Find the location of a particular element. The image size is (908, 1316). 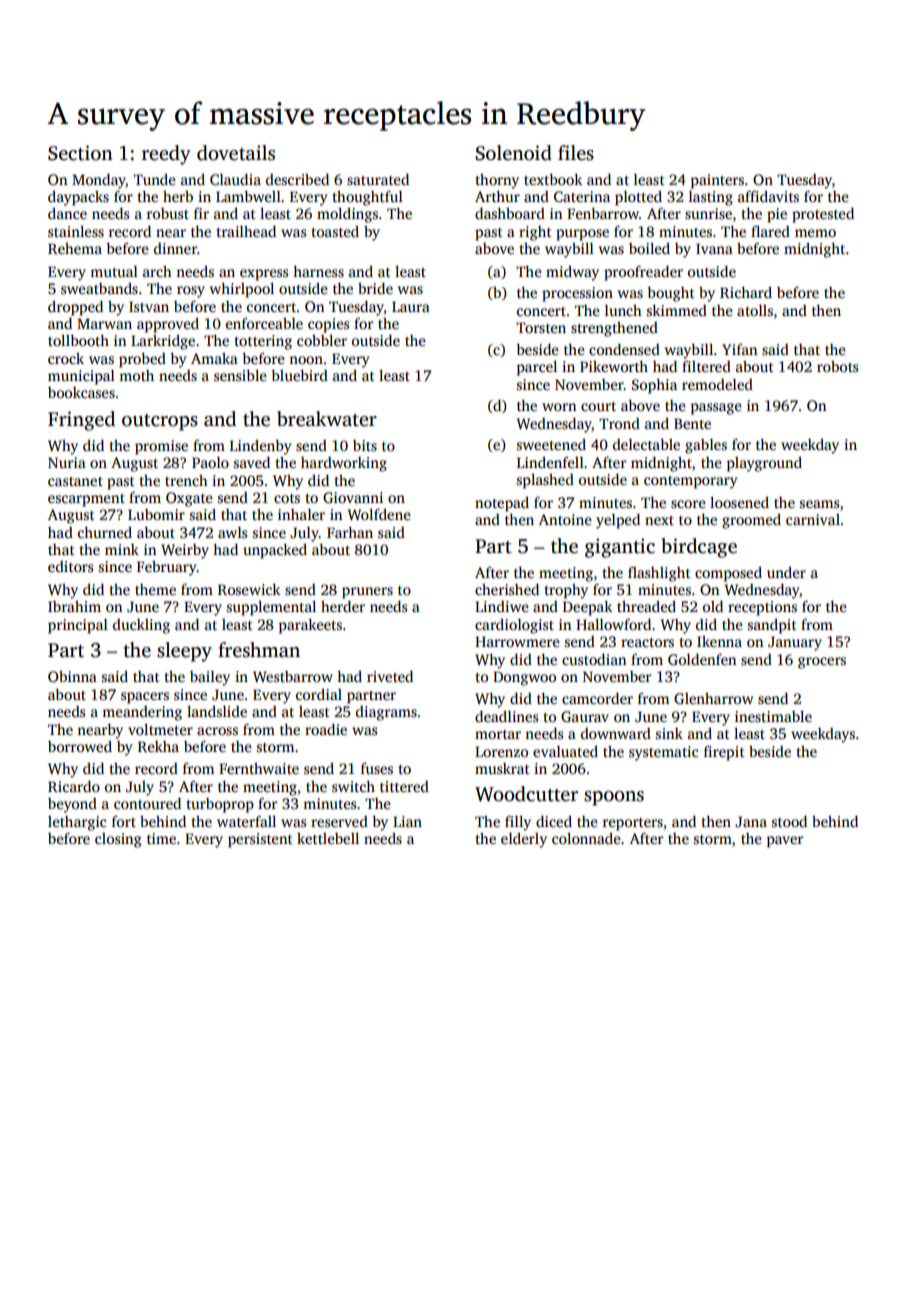

files is located at coordinates (576, 153).
